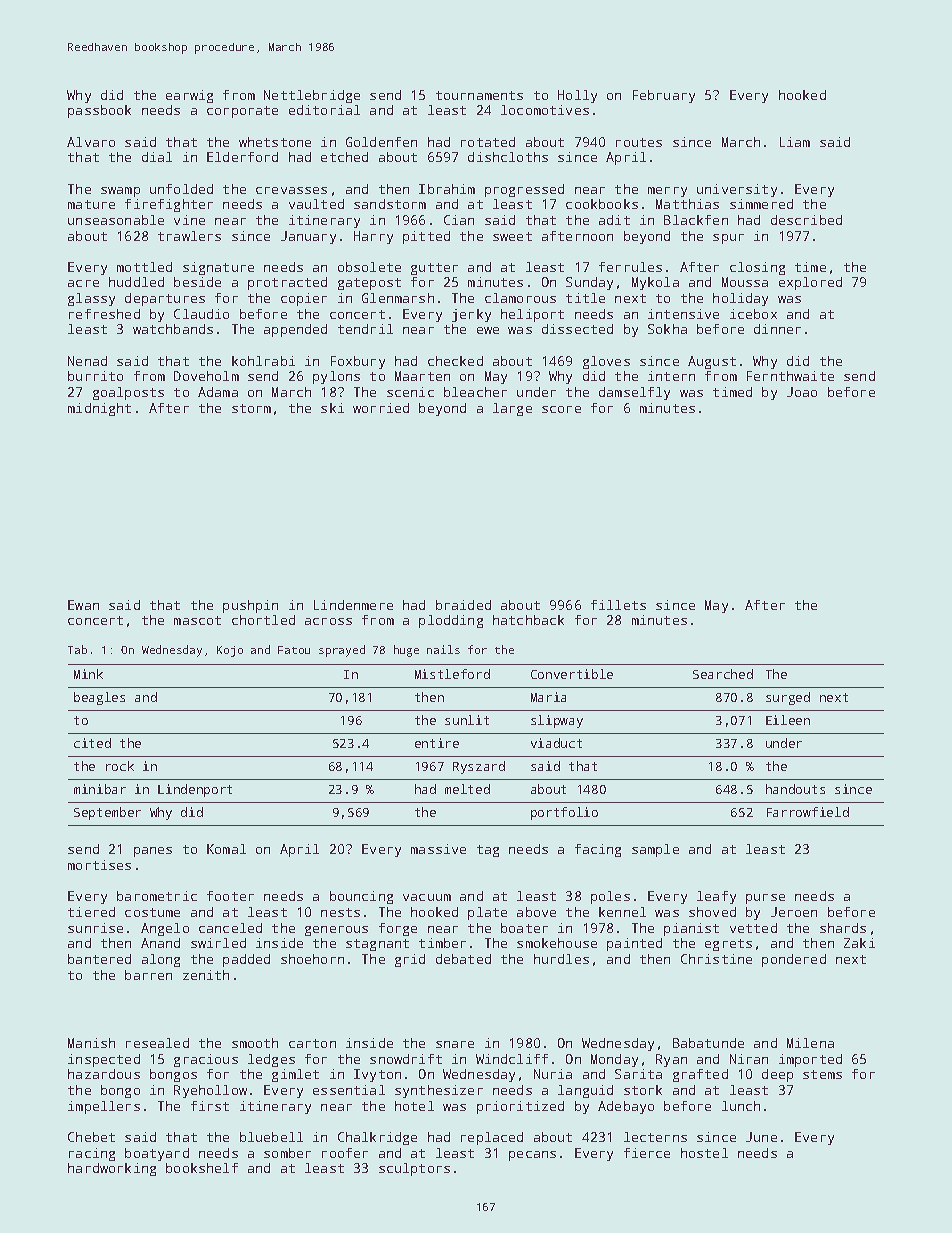  Describe the element at coordinates (802, 392) in the screenshot. I see `Joao` at that location.
